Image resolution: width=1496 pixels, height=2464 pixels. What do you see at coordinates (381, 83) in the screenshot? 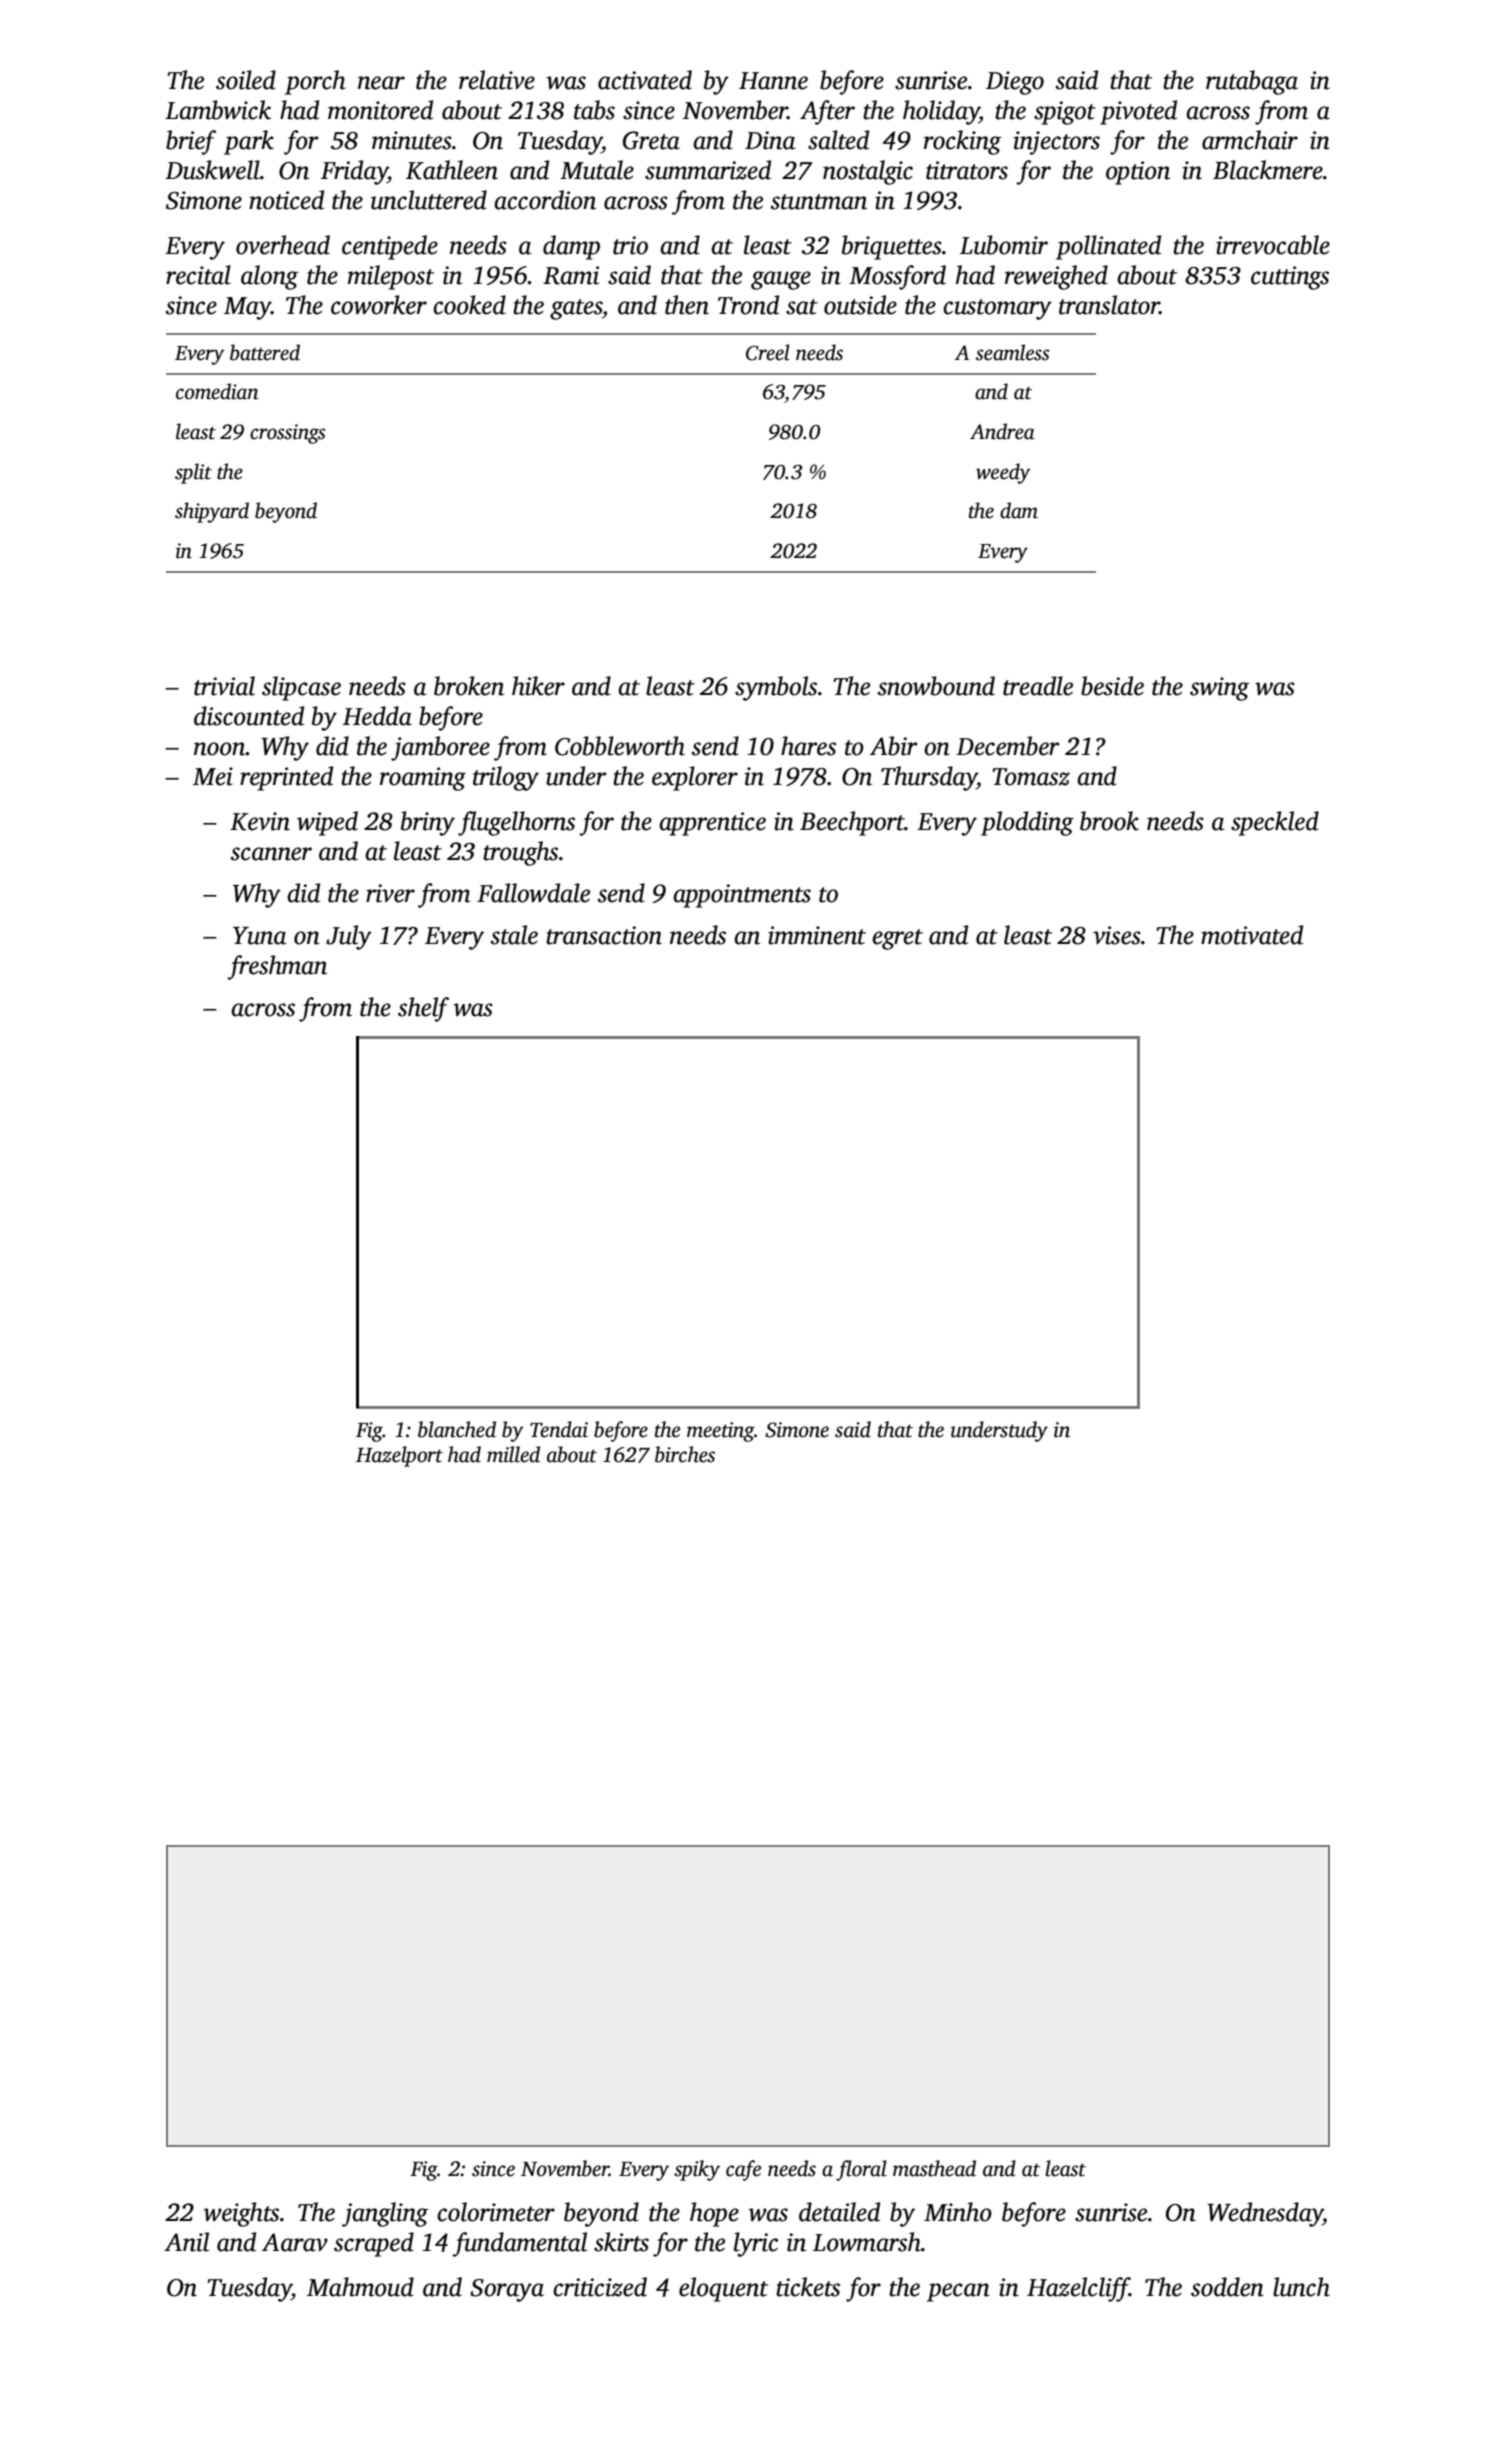
I see `near` at bounding box center [381, 83].
